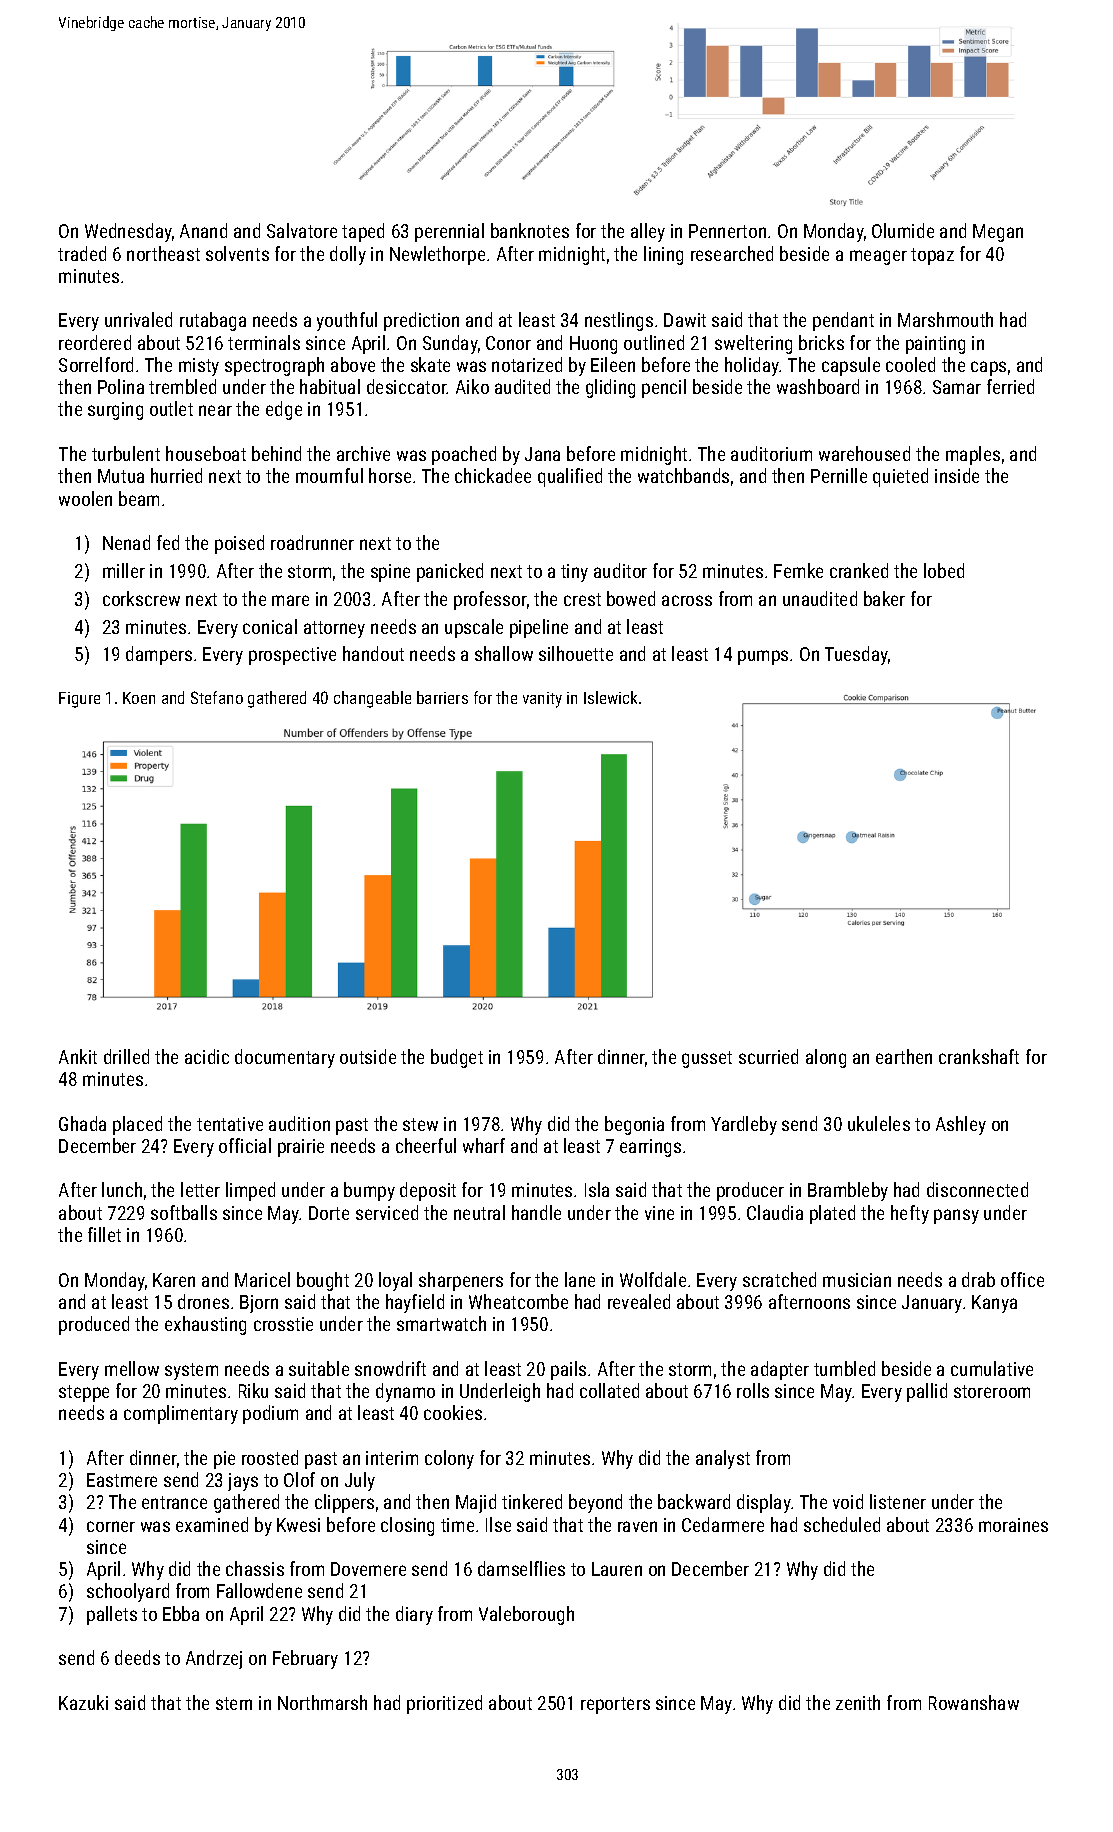 This screenshot has width=1113, height=1832. Describe the element at coordinates (648, 232) in the screenshot. I see `alley` at that location.
